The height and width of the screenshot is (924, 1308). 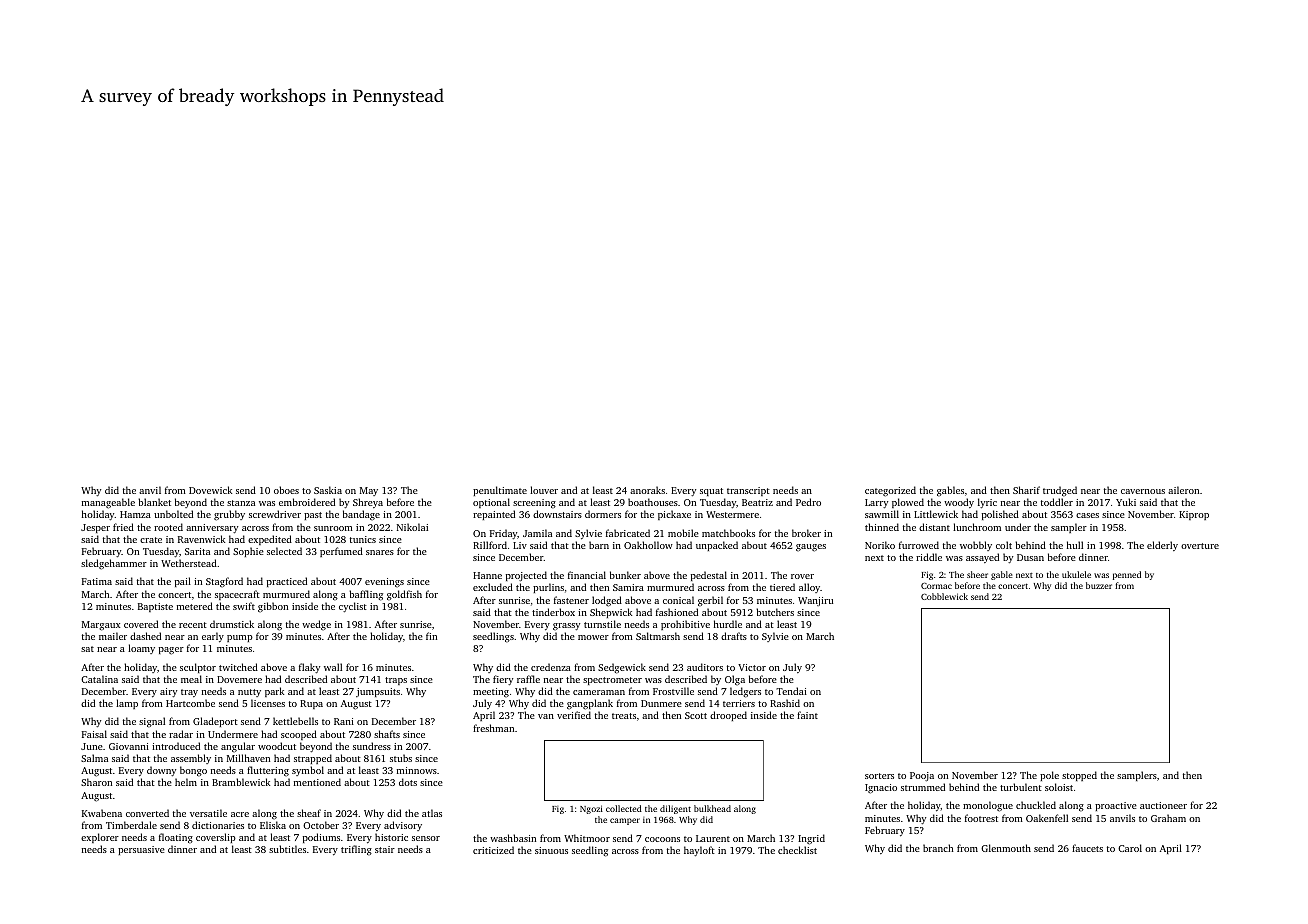 I want to click on Rashid, so click(x=785, y=703).
